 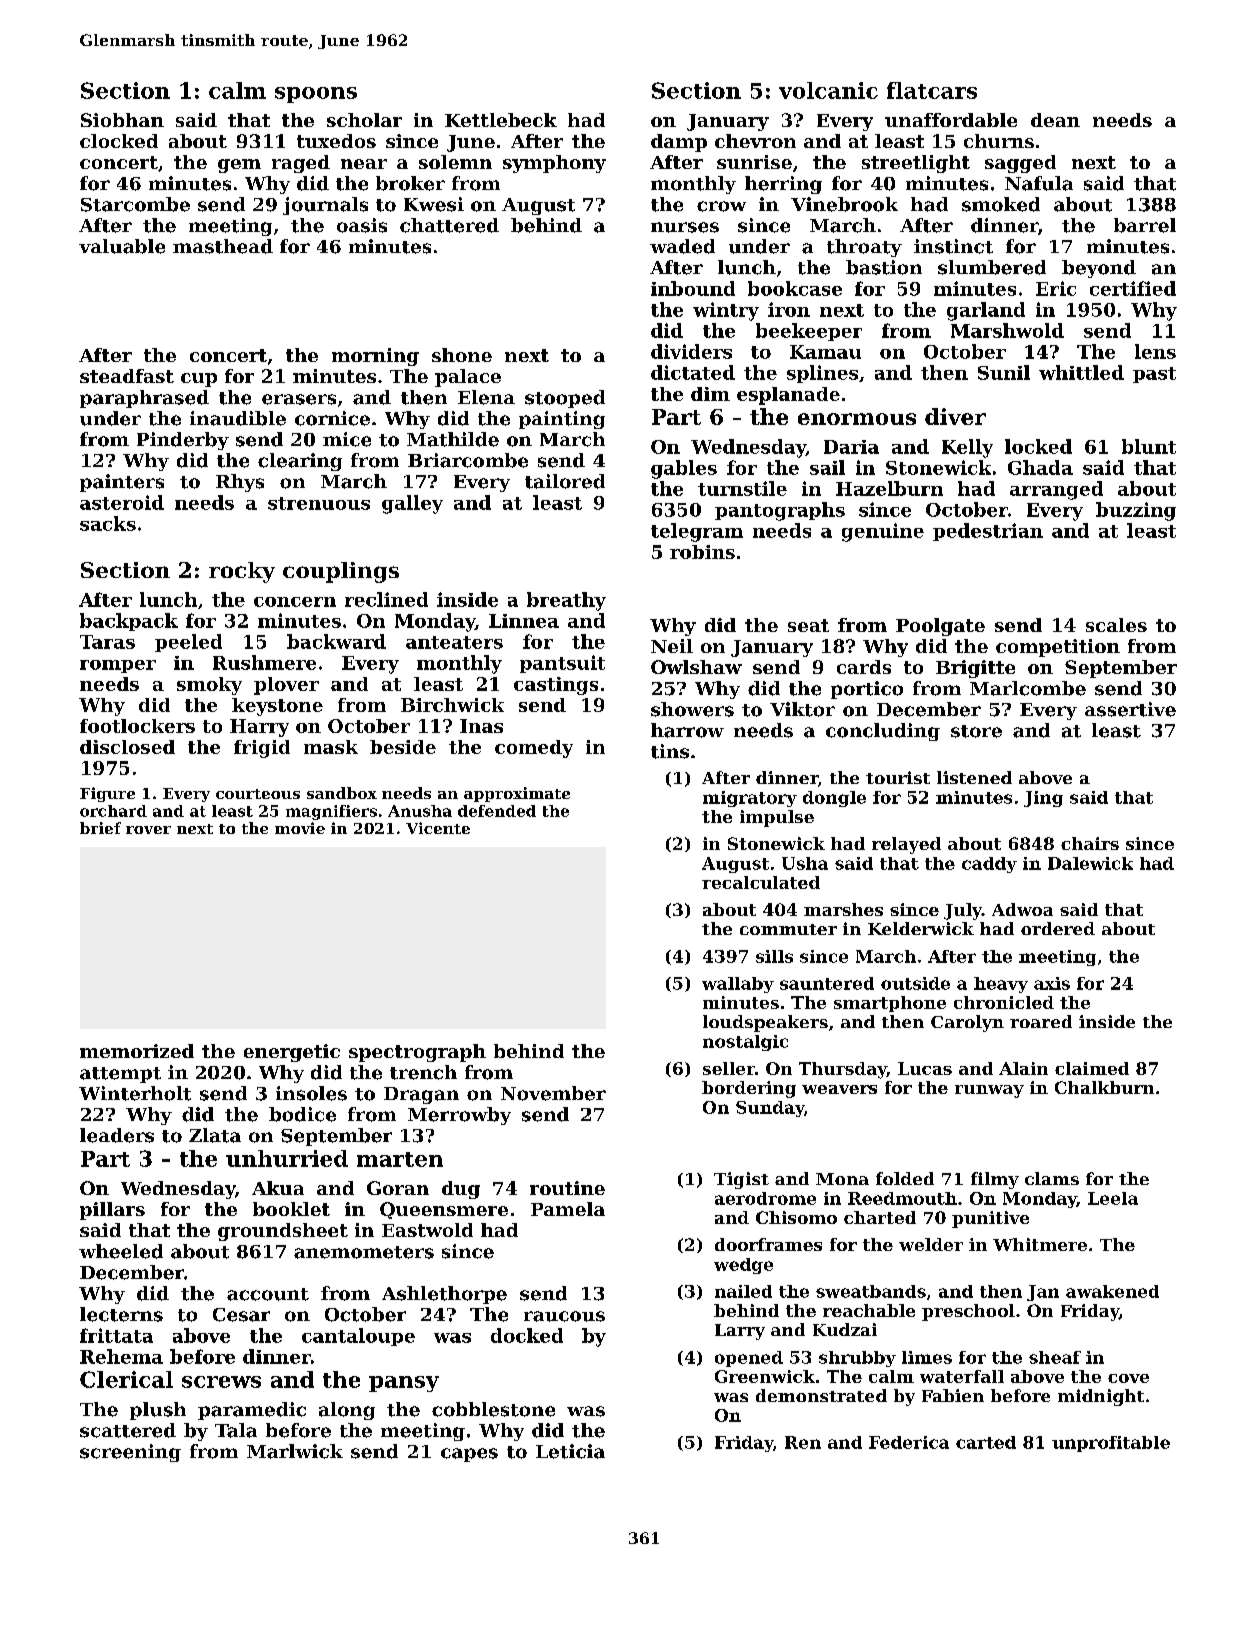 I want to click on plush, so click(x=158, y=1411).
